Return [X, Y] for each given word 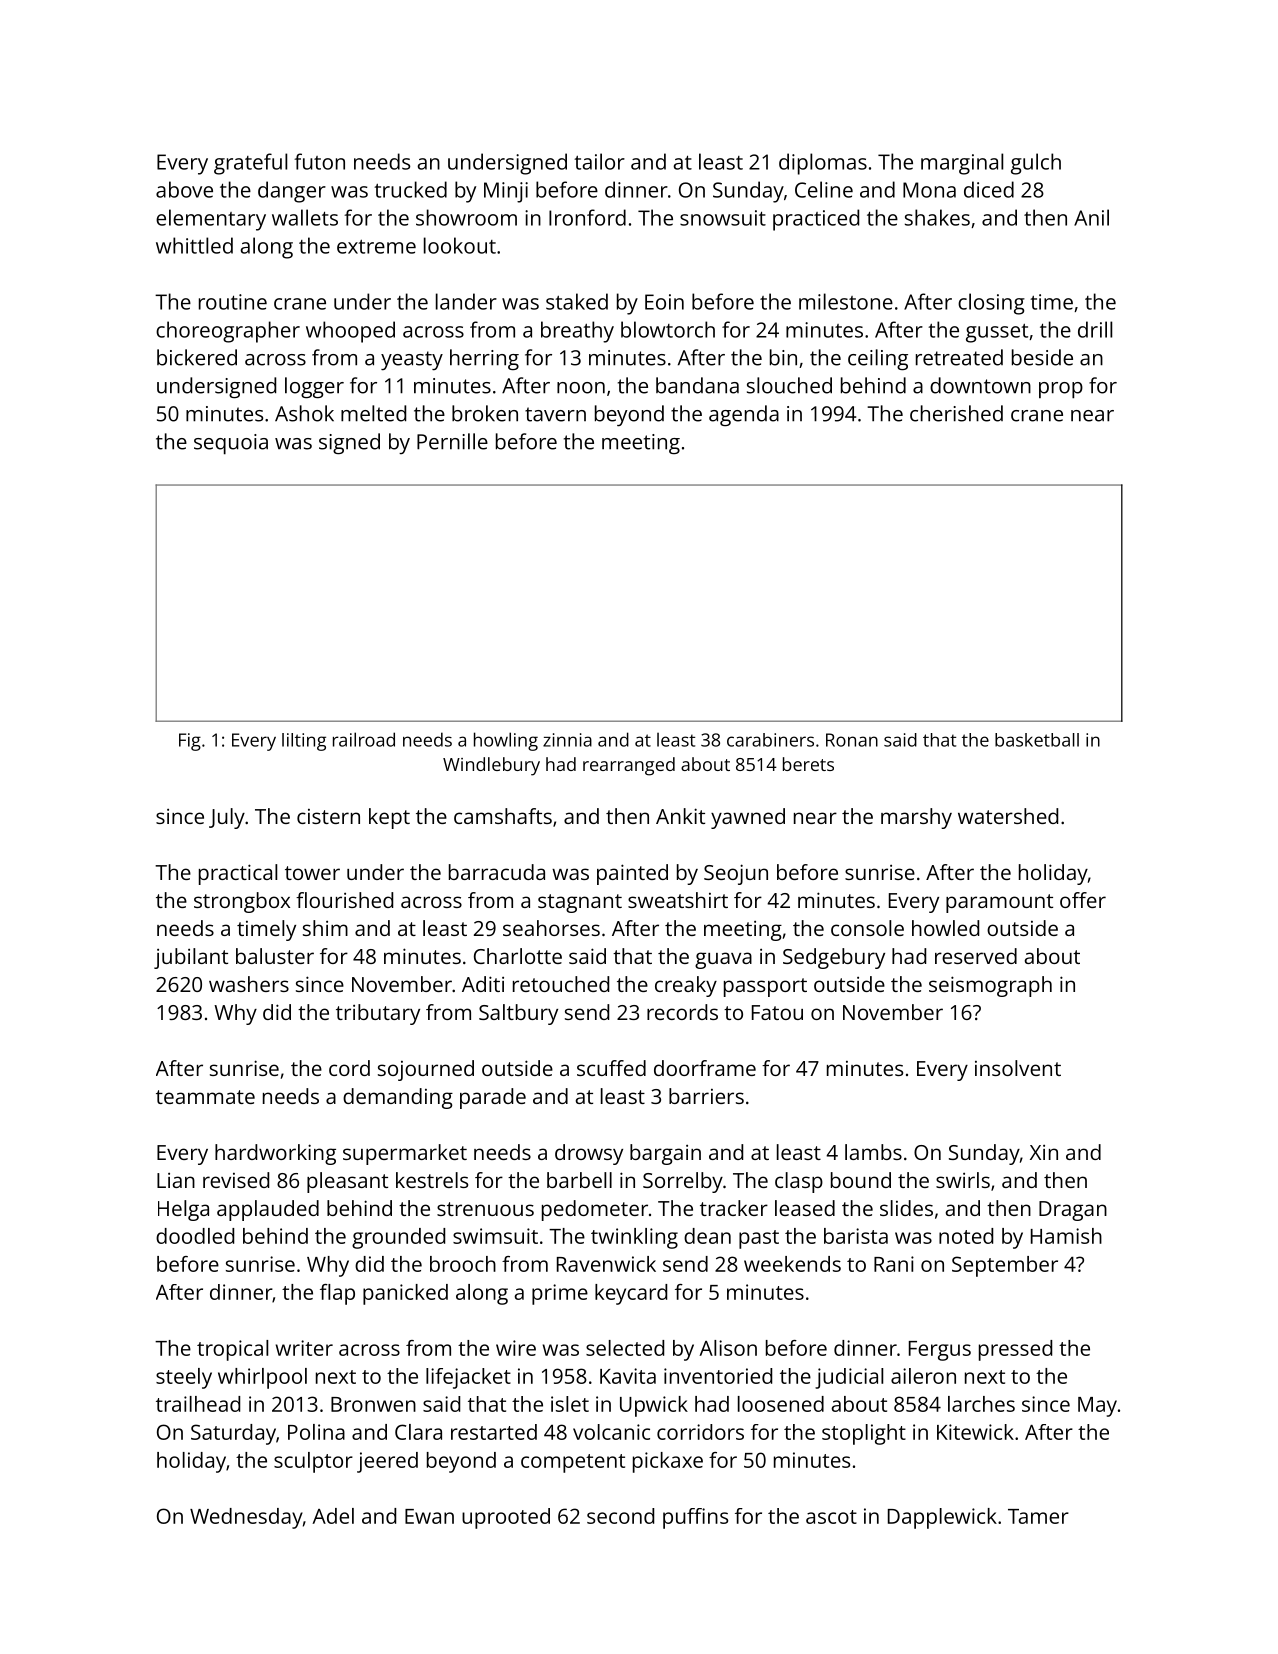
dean [707, 1236]
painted [632, 874]
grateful [250, 164]
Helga [183, 1210]
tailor [599, 161]
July [227, 818]
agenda [744, 415]
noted [966, 1236]
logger [314, 388]
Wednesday [246, 1518]
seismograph [990, 986]
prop [1061, 390]
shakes [937, 217]
